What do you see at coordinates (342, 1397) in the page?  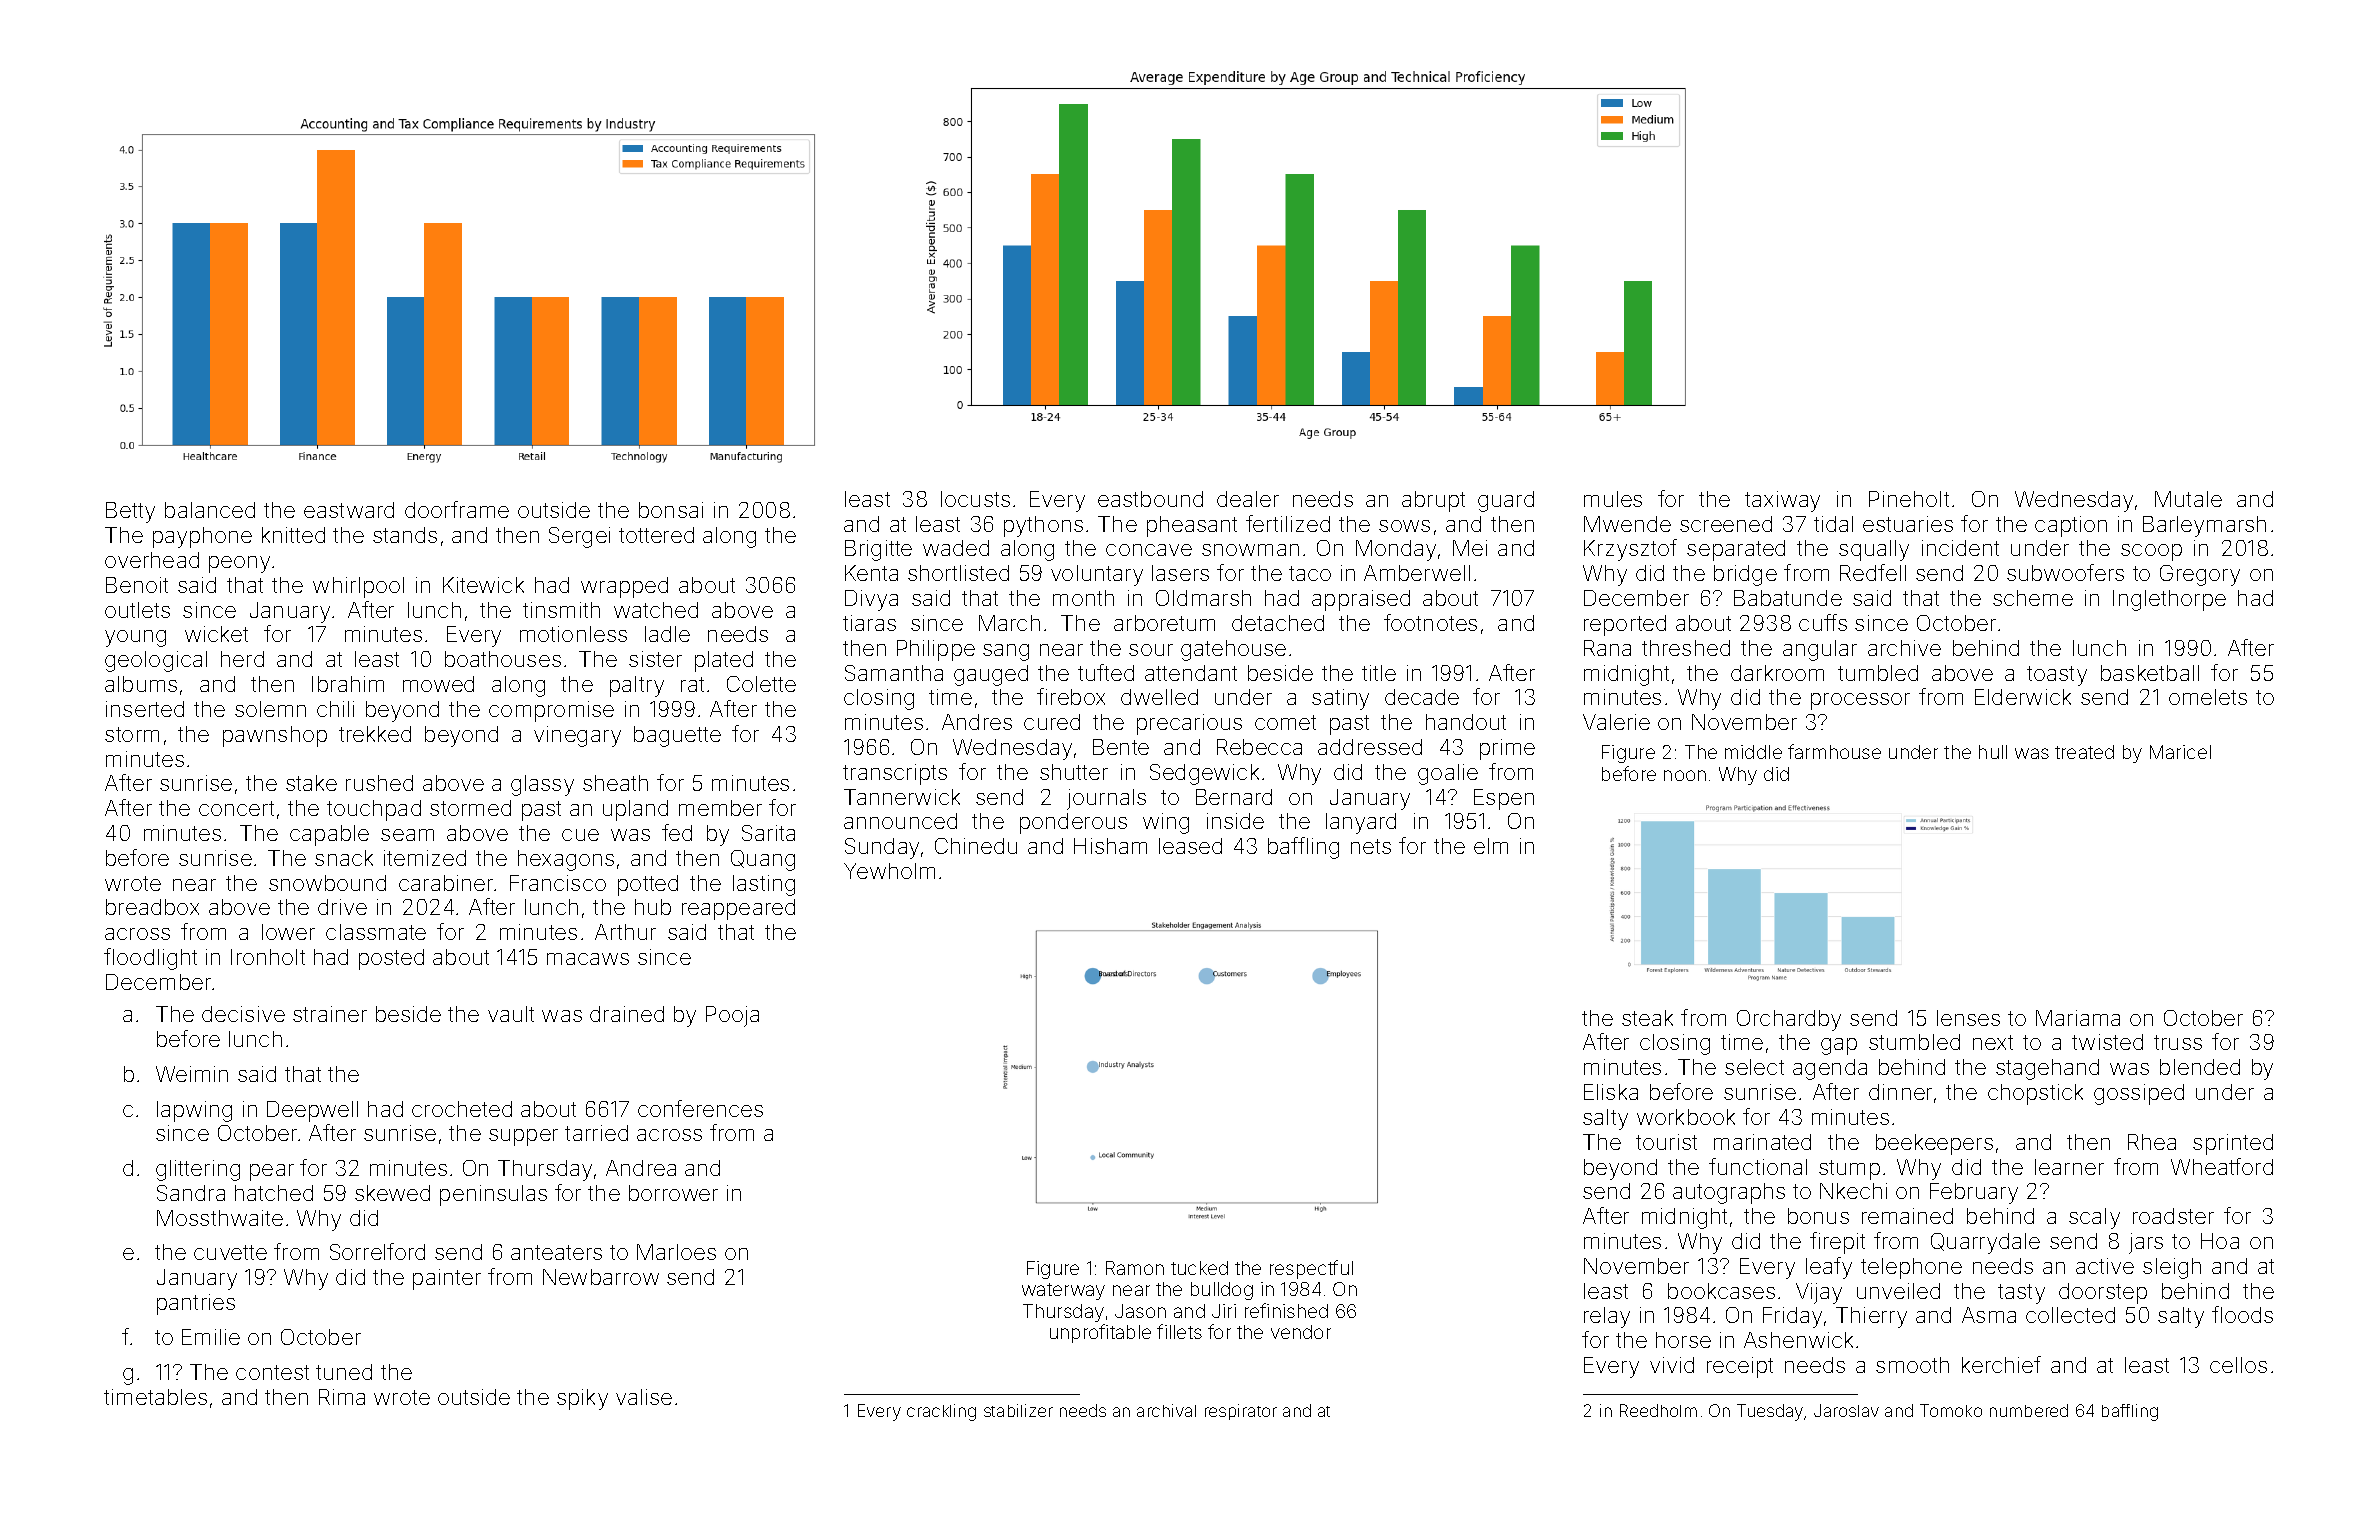 I see `Rima` at bounding box center [342, 1397].
